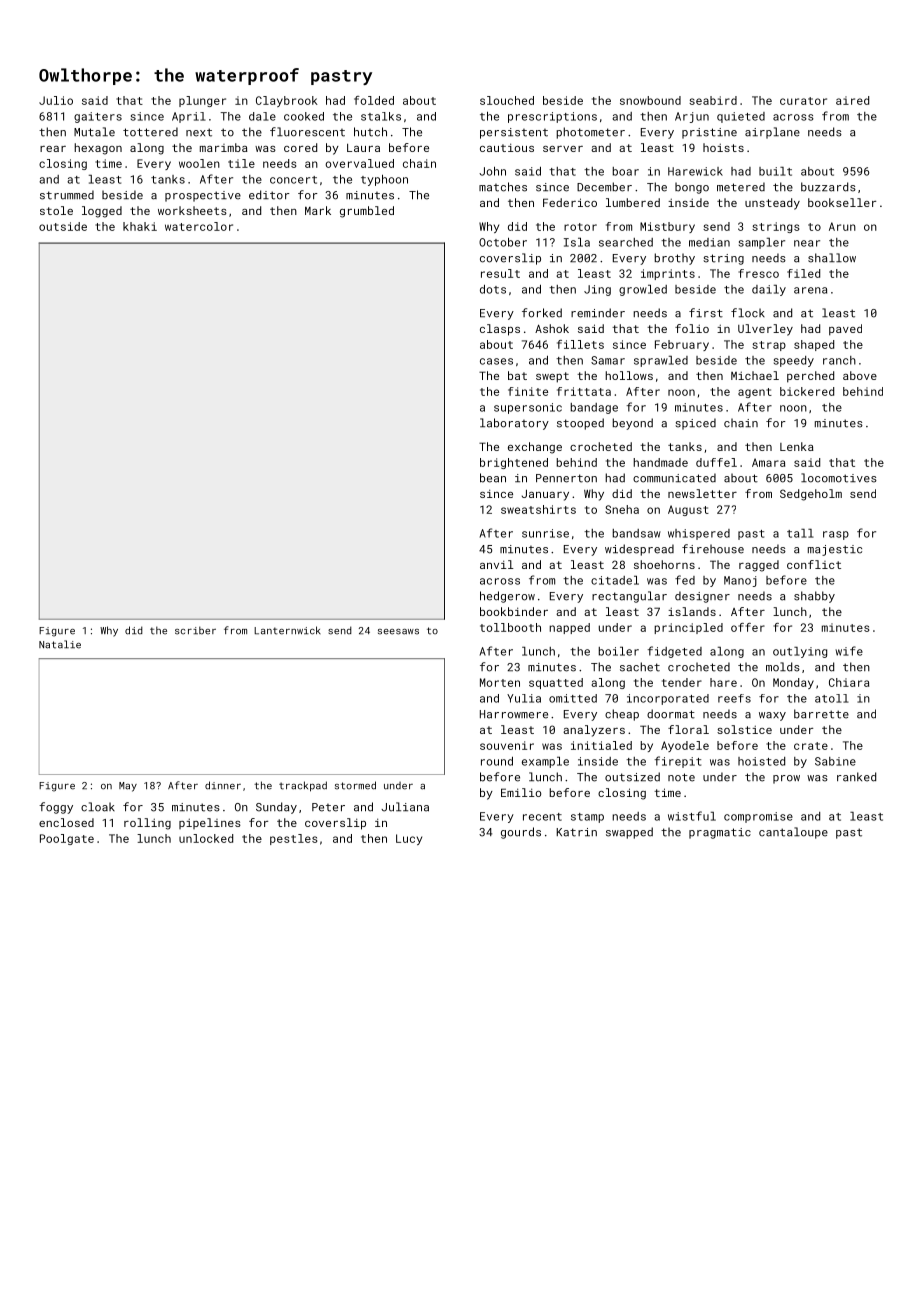  What do you see at coordinates (374, 100) in the page?
I see `folded` at bounding box center [374, 100].
